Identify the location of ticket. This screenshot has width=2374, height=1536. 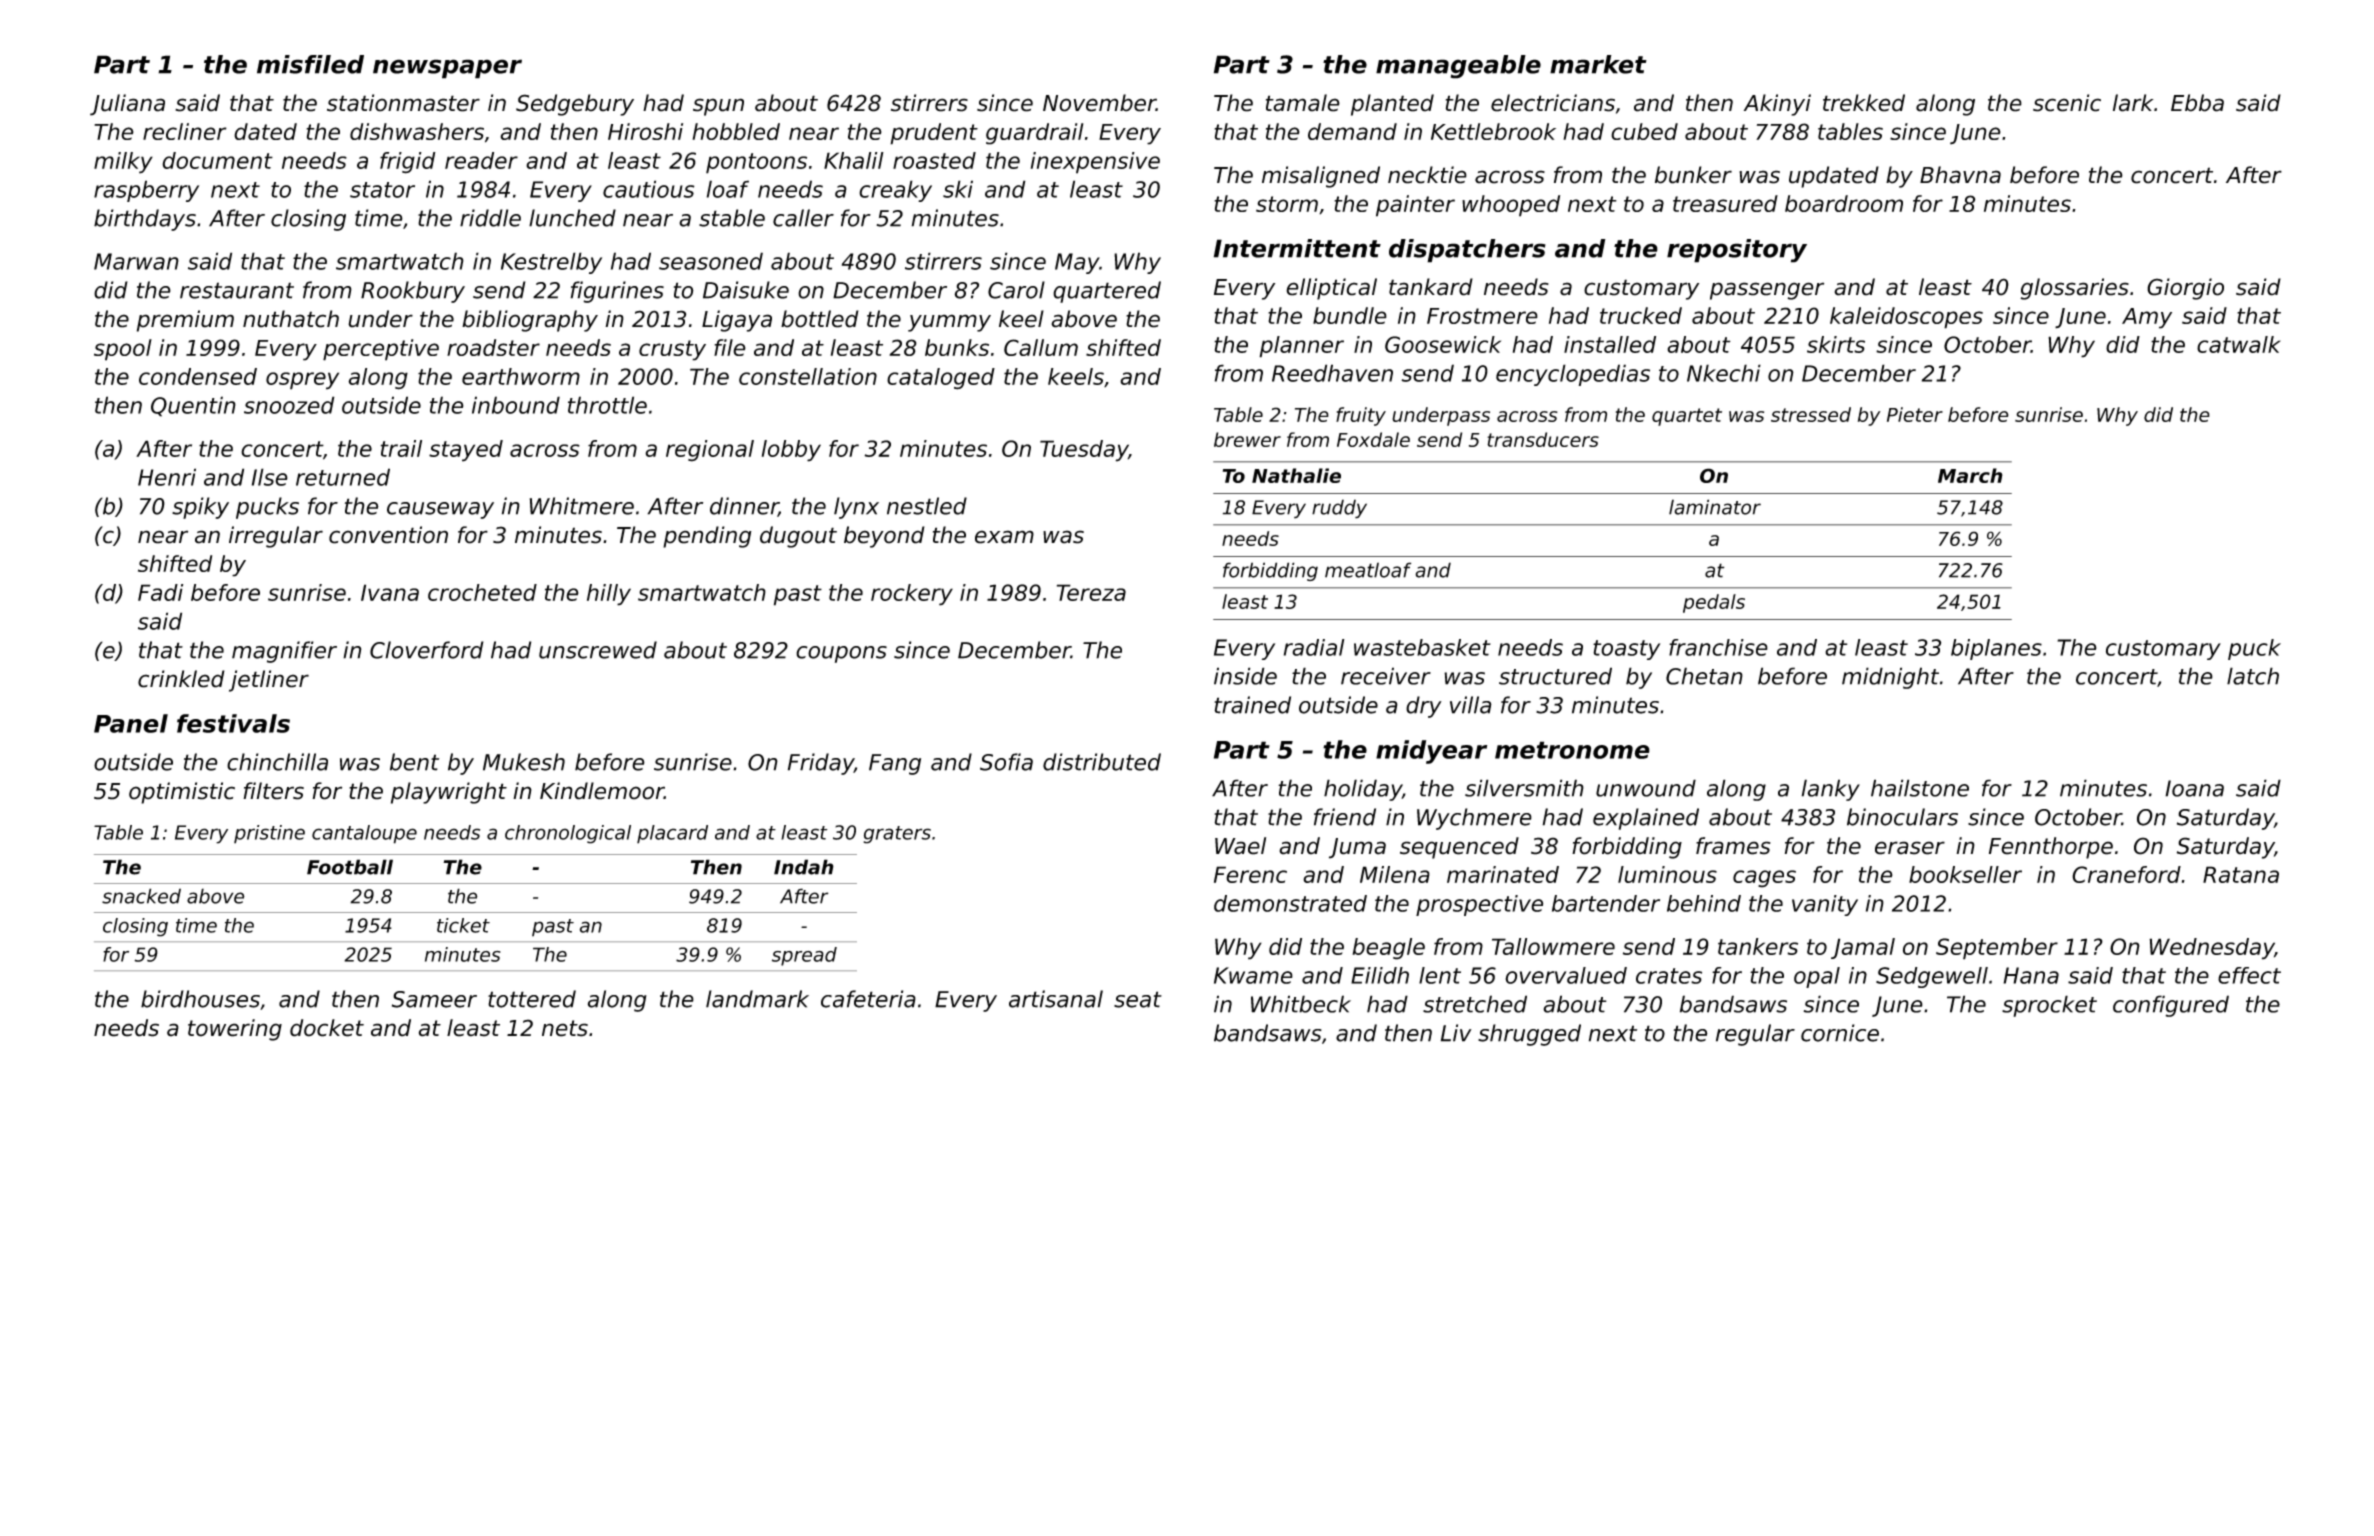
(463, 925).
